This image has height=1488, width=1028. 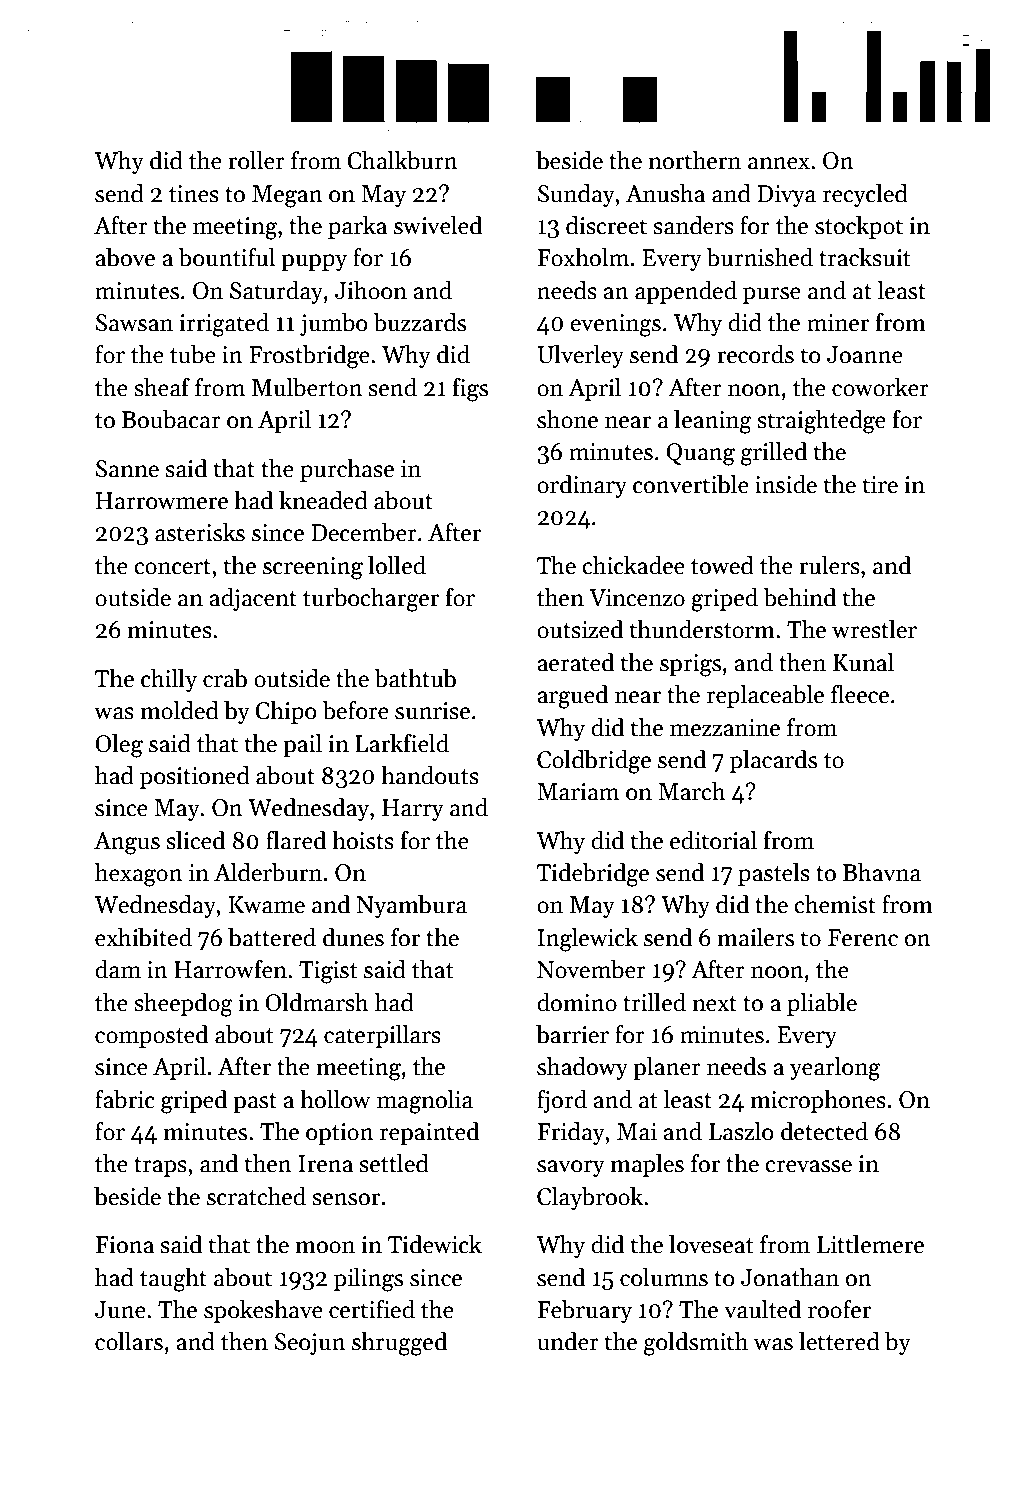 I want to click on shrugged, so click(x=399, y=1344).
